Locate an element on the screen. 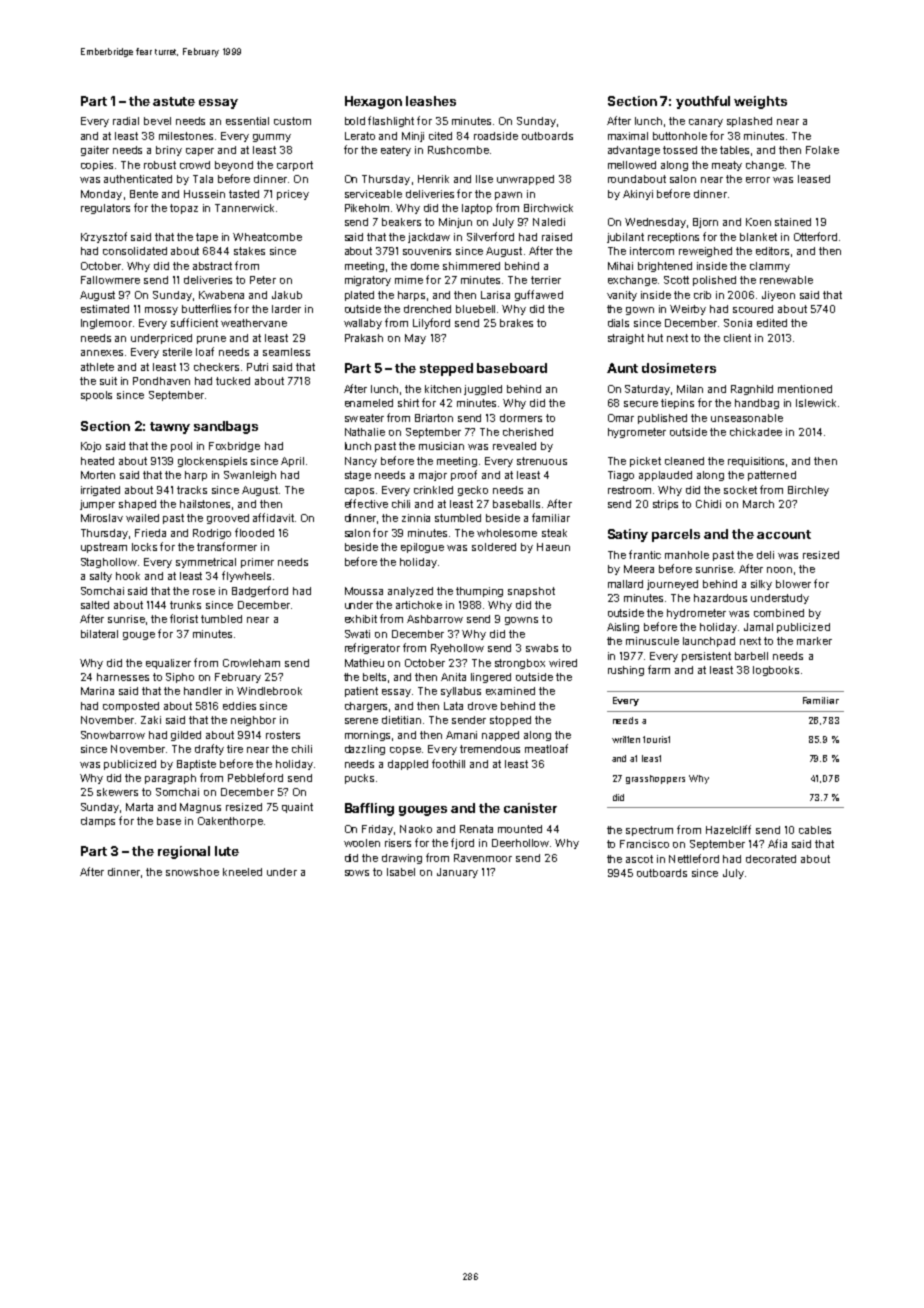 This screenshot has height=1308, width=924. hailstones is located at coordinates (205, 504).
